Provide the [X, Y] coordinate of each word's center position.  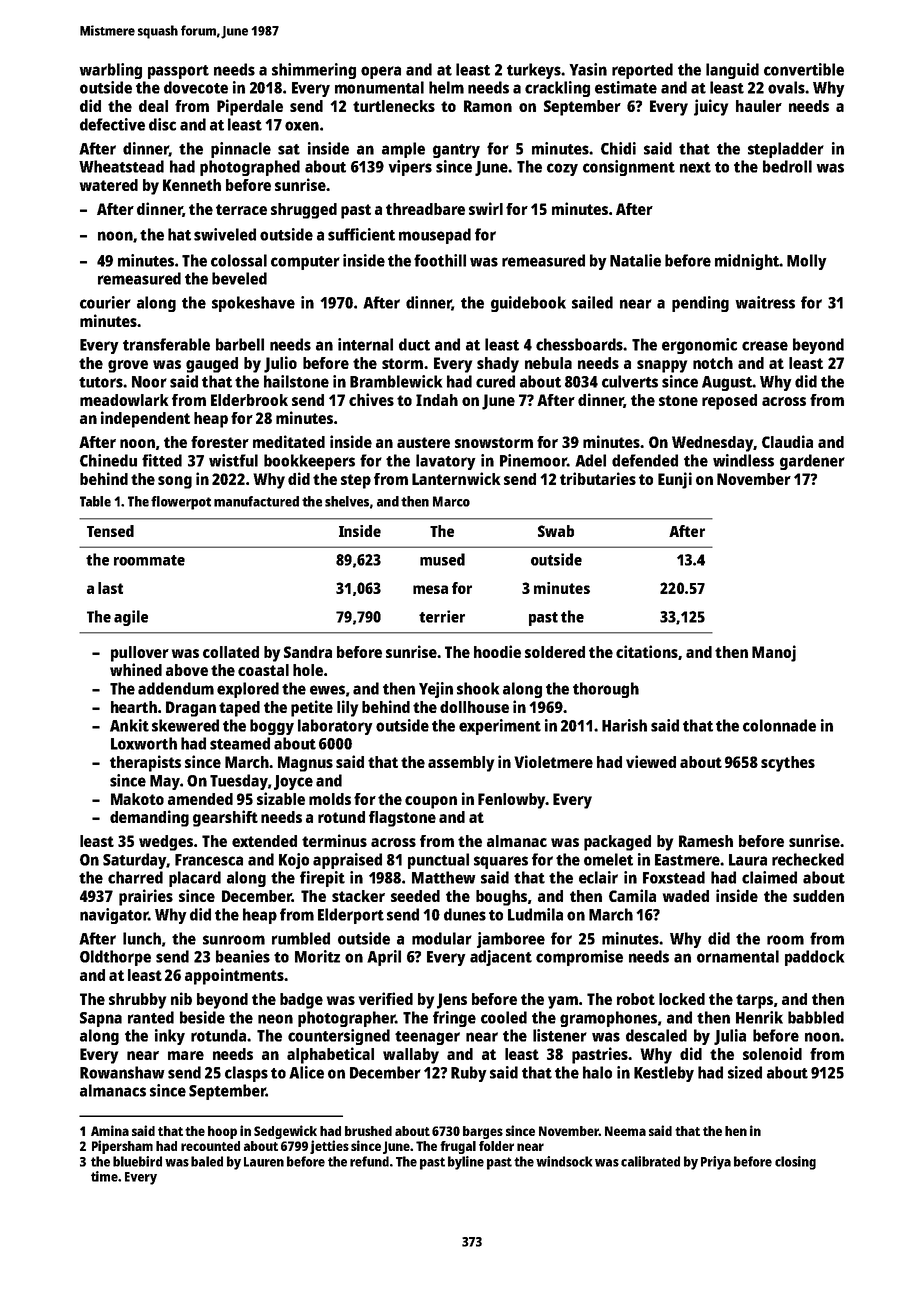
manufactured [256, 501]
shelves [347, 501]
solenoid [772, 1053]
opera [381, 72]
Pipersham [122, 1147]
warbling [110, 71]
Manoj [774, 653]
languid [732, 71]
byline [466, 1163]
